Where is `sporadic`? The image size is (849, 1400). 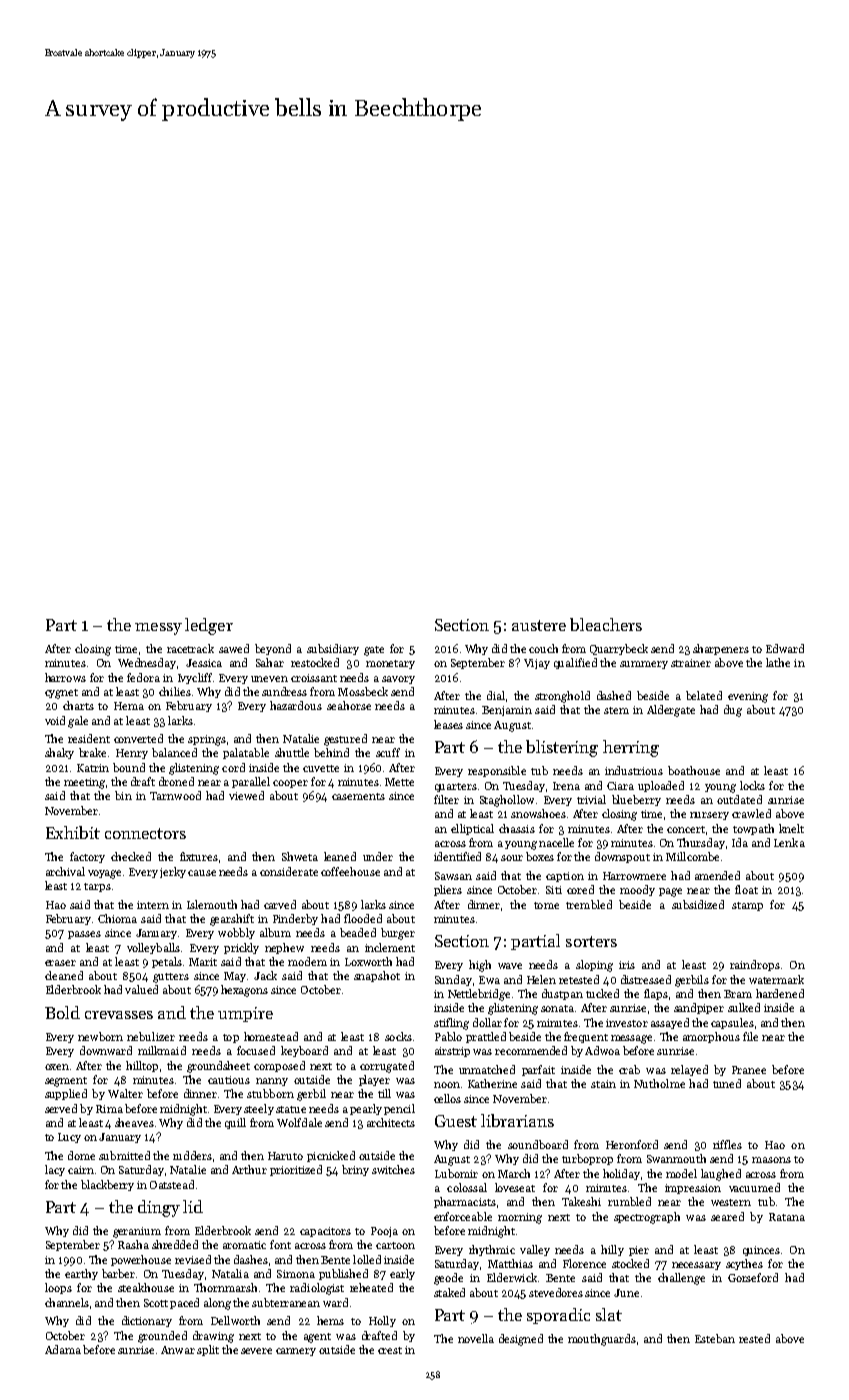
sporadic is located at coordinates (558, 1316).
